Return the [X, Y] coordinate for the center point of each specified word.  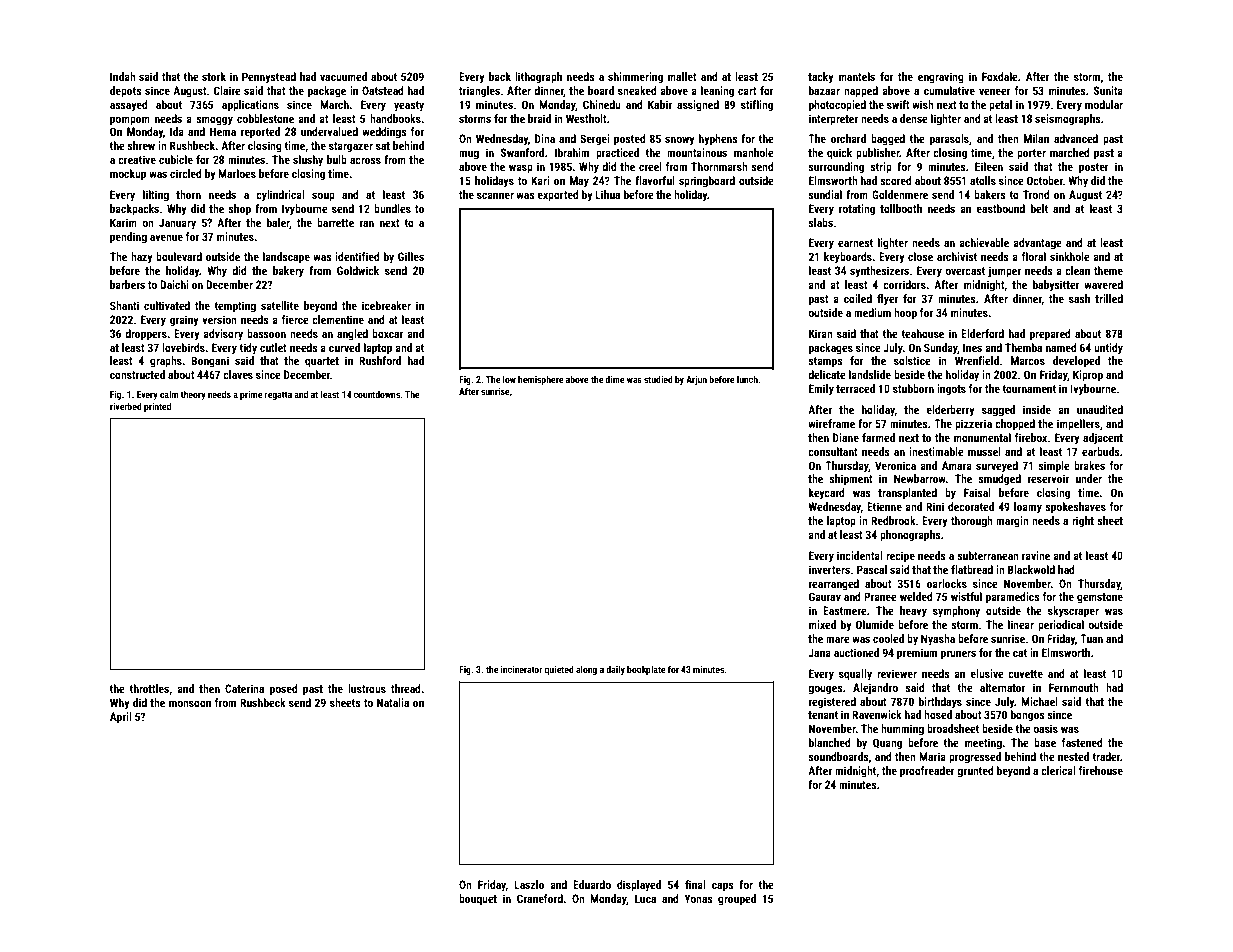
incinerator [522, 669]
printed [157, 407]
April [121, 718]
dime [615, 379]
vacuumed [343, 76]
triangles [479, 92]
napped [861, 92]
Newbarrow [920, 478]
